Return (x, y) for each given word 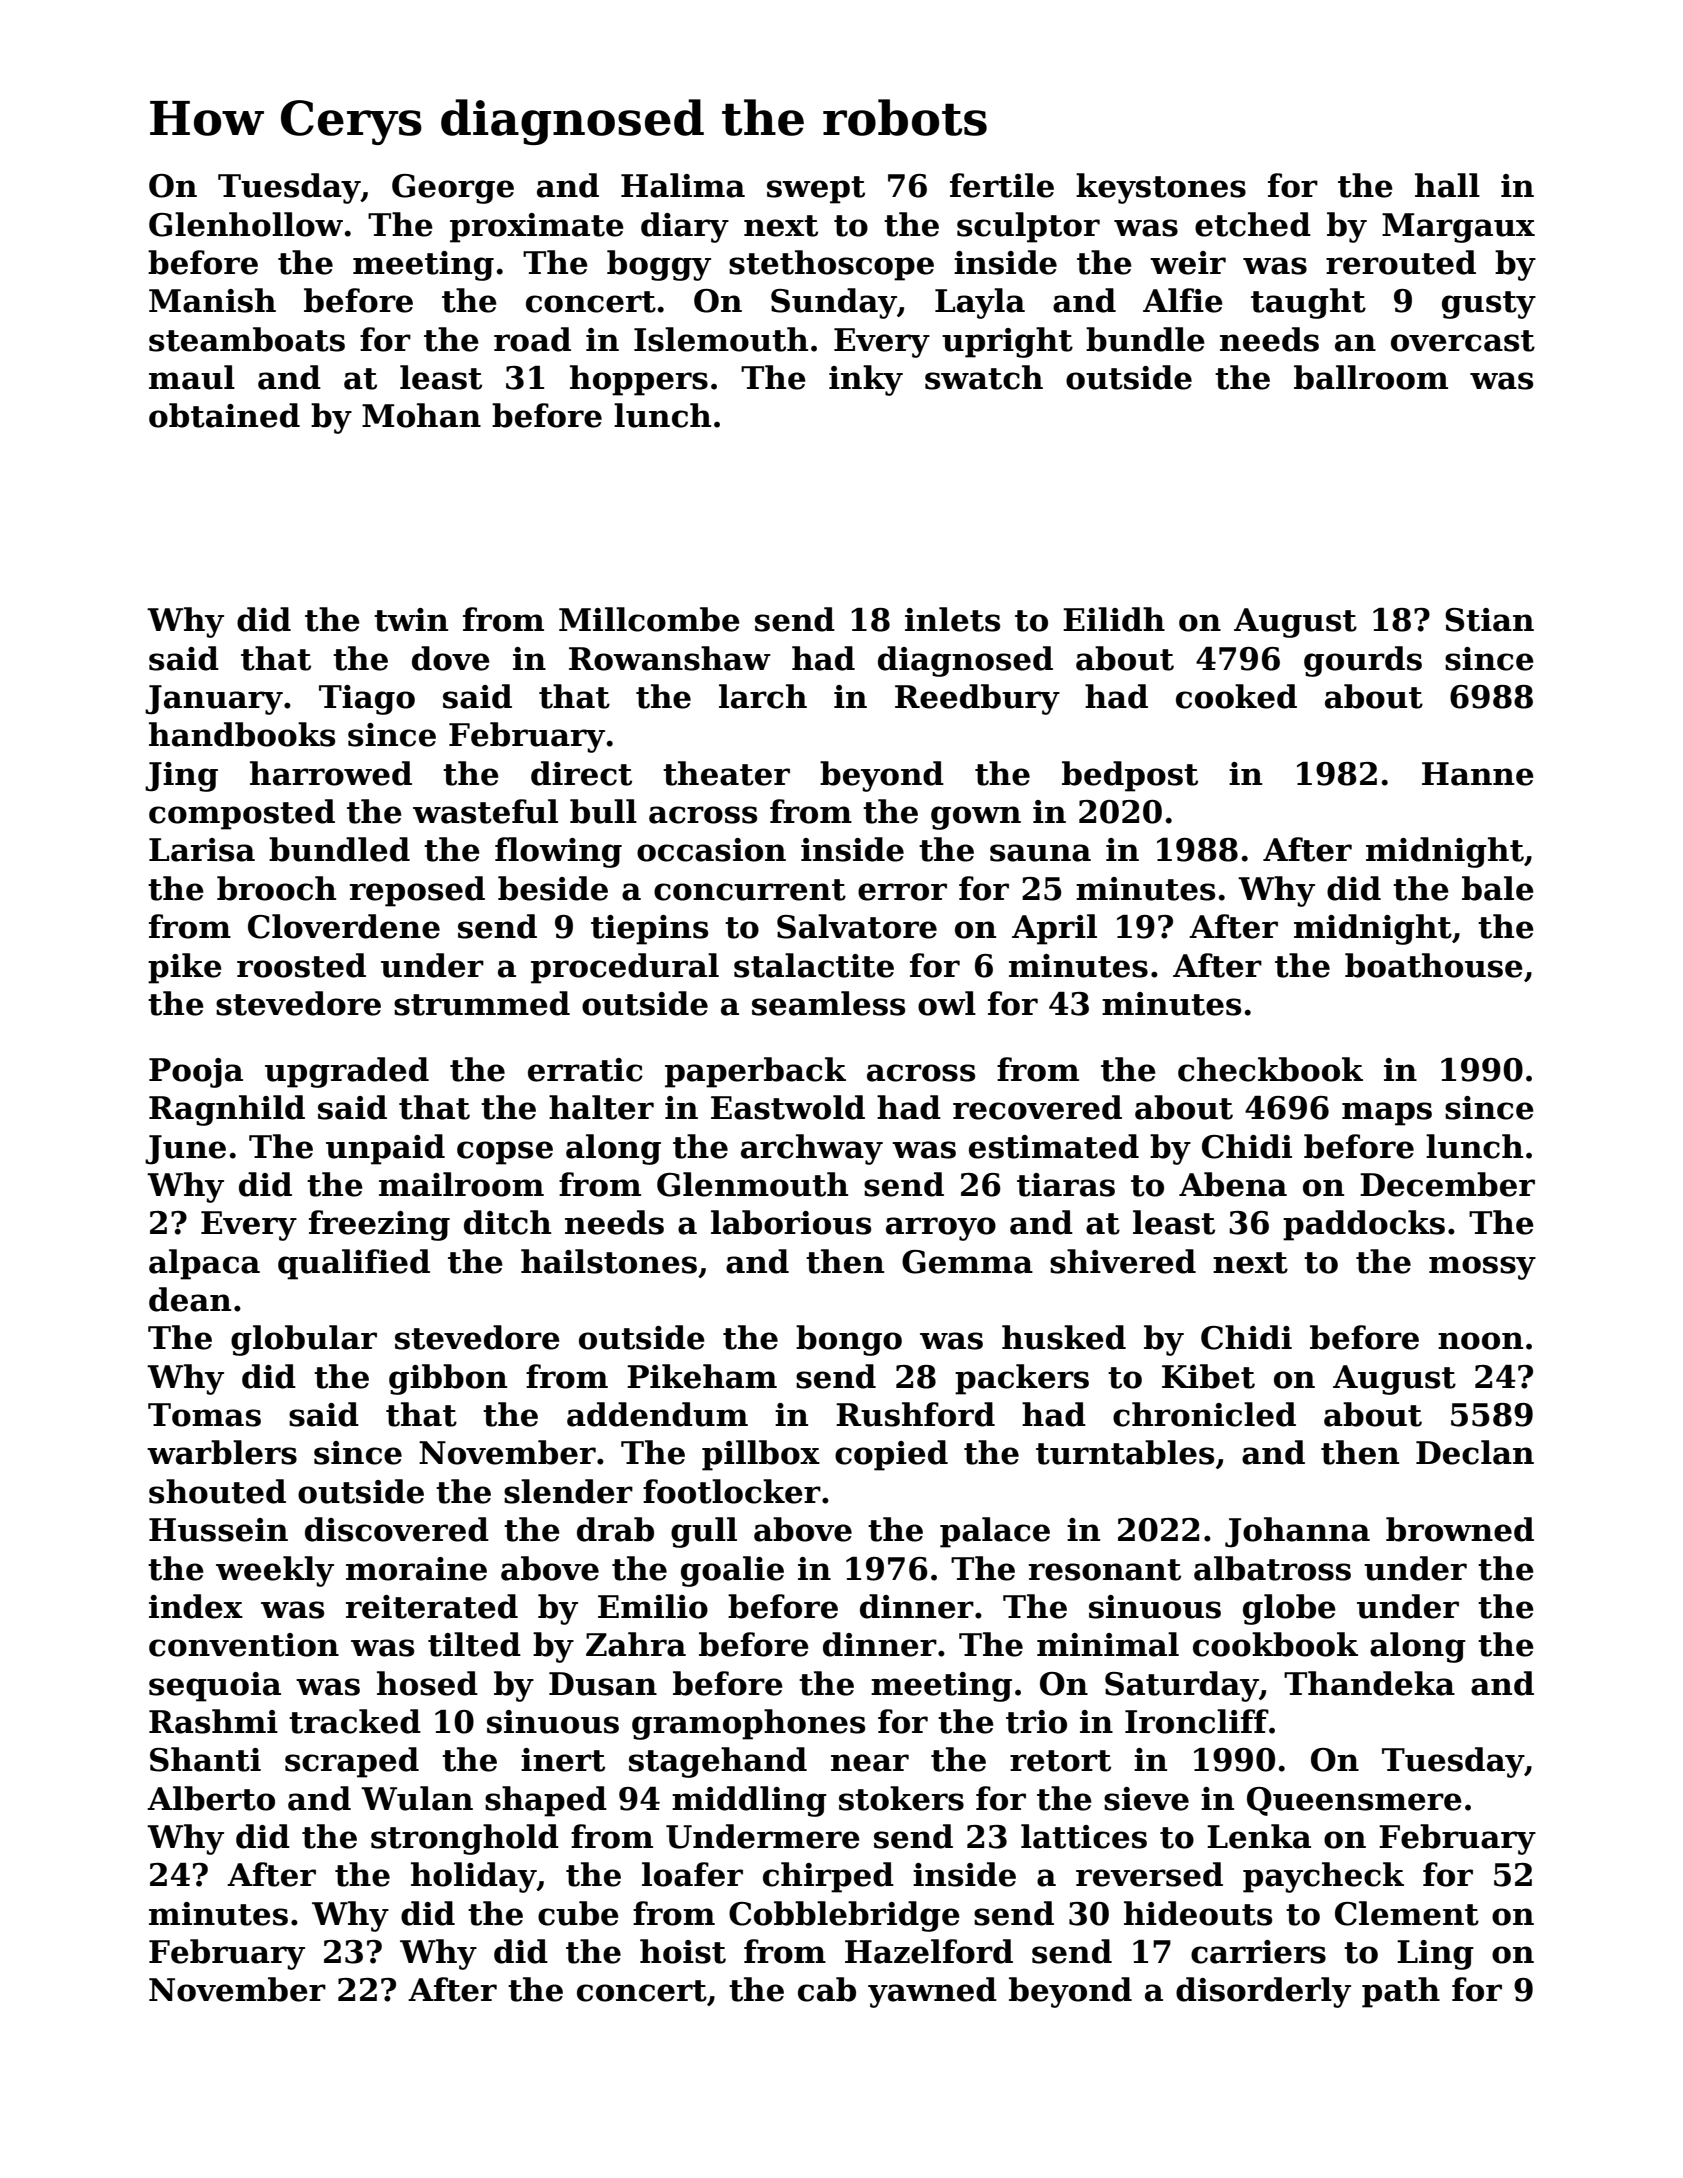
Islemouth (721, 339)
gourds (1363, 661)
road (532, 339)
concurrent (750, 890)
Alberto (211, 1798)
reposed (417, 891)
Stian (1489, 620)
